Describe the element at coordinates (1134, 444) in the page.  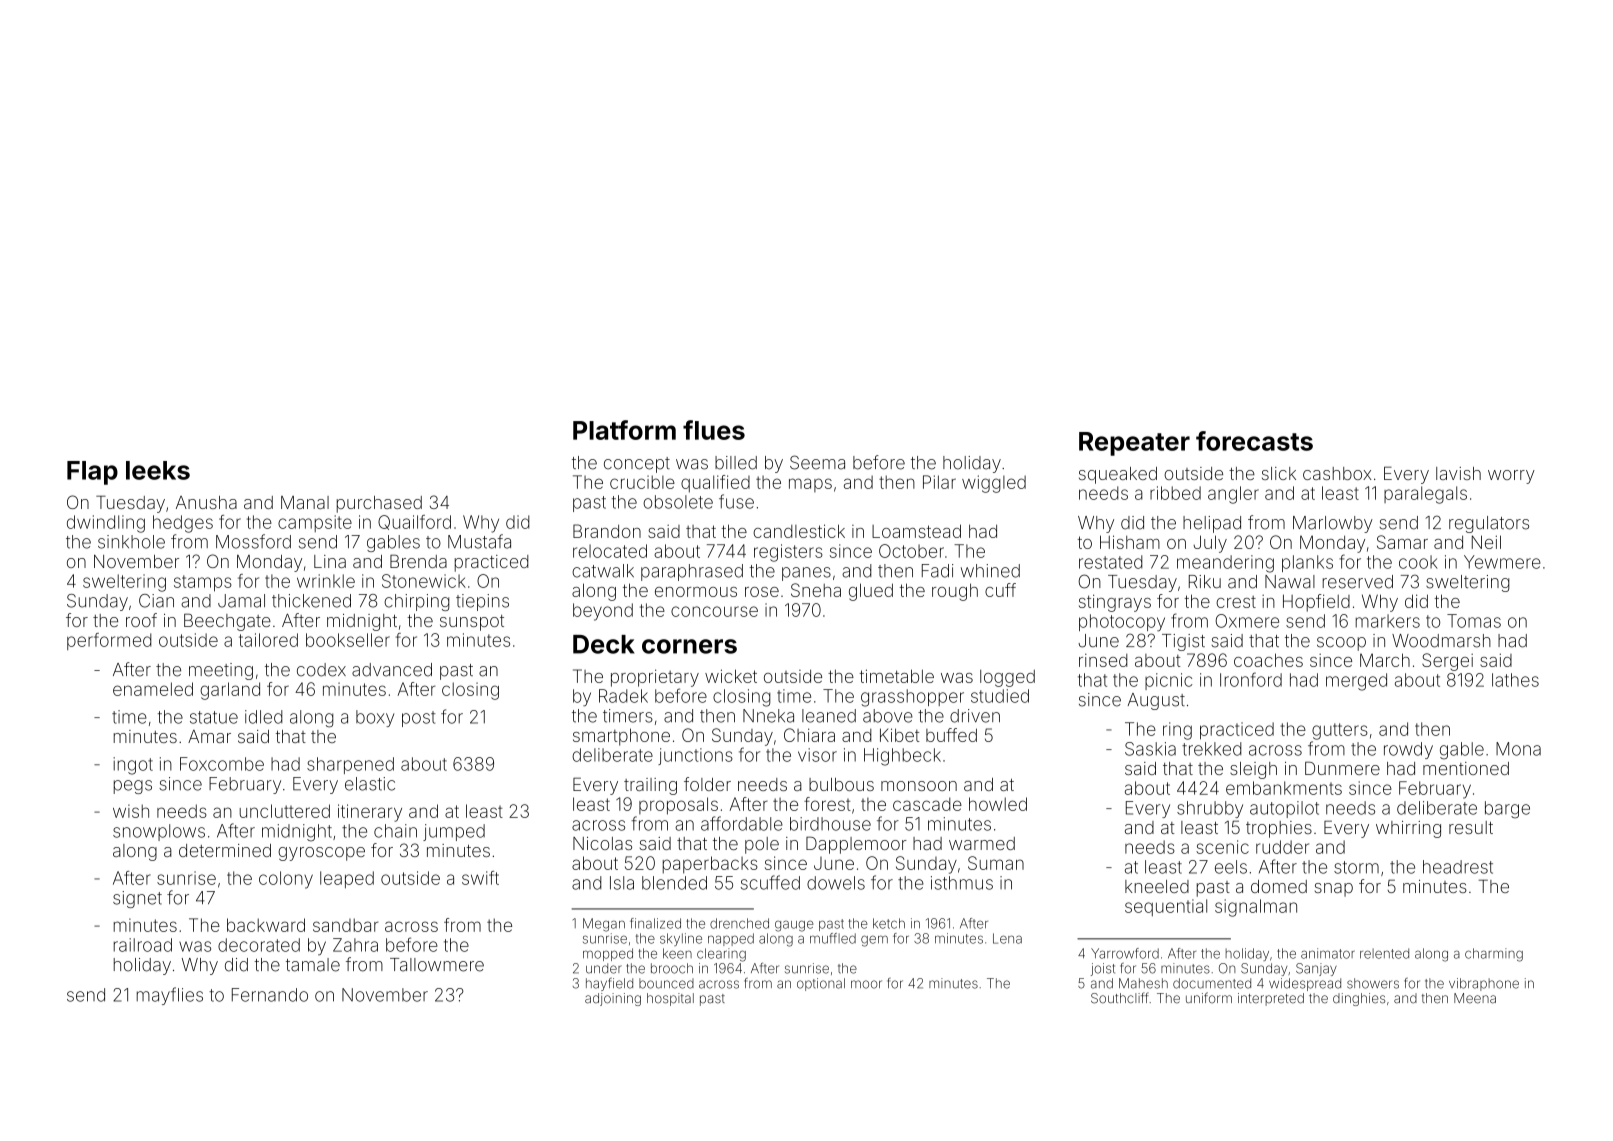
I see `Repeater` at that location.
